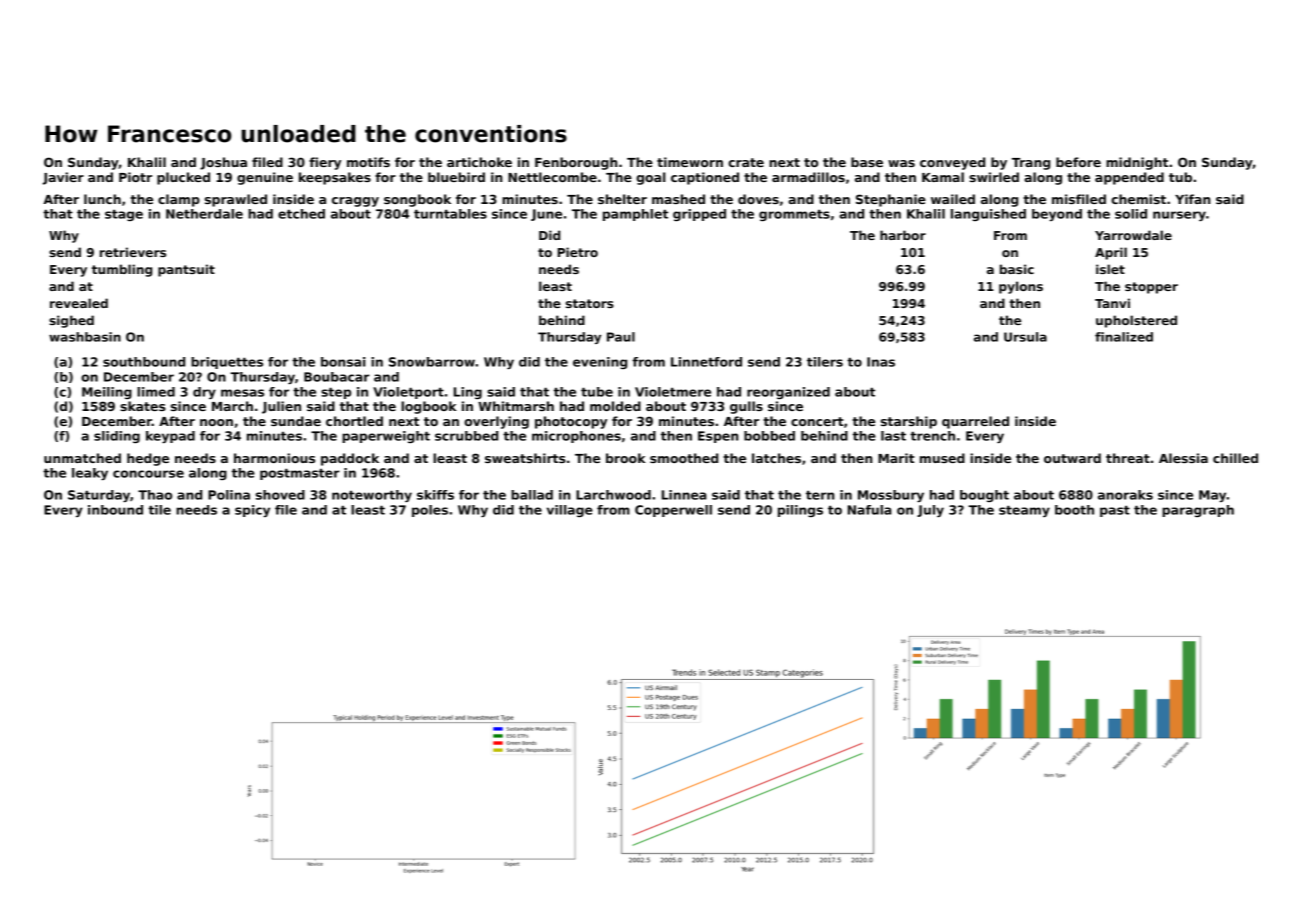  What do you see at coordinates (1031, 164) in the image?
I see `Trang` at bounding box center [1031, 164].
